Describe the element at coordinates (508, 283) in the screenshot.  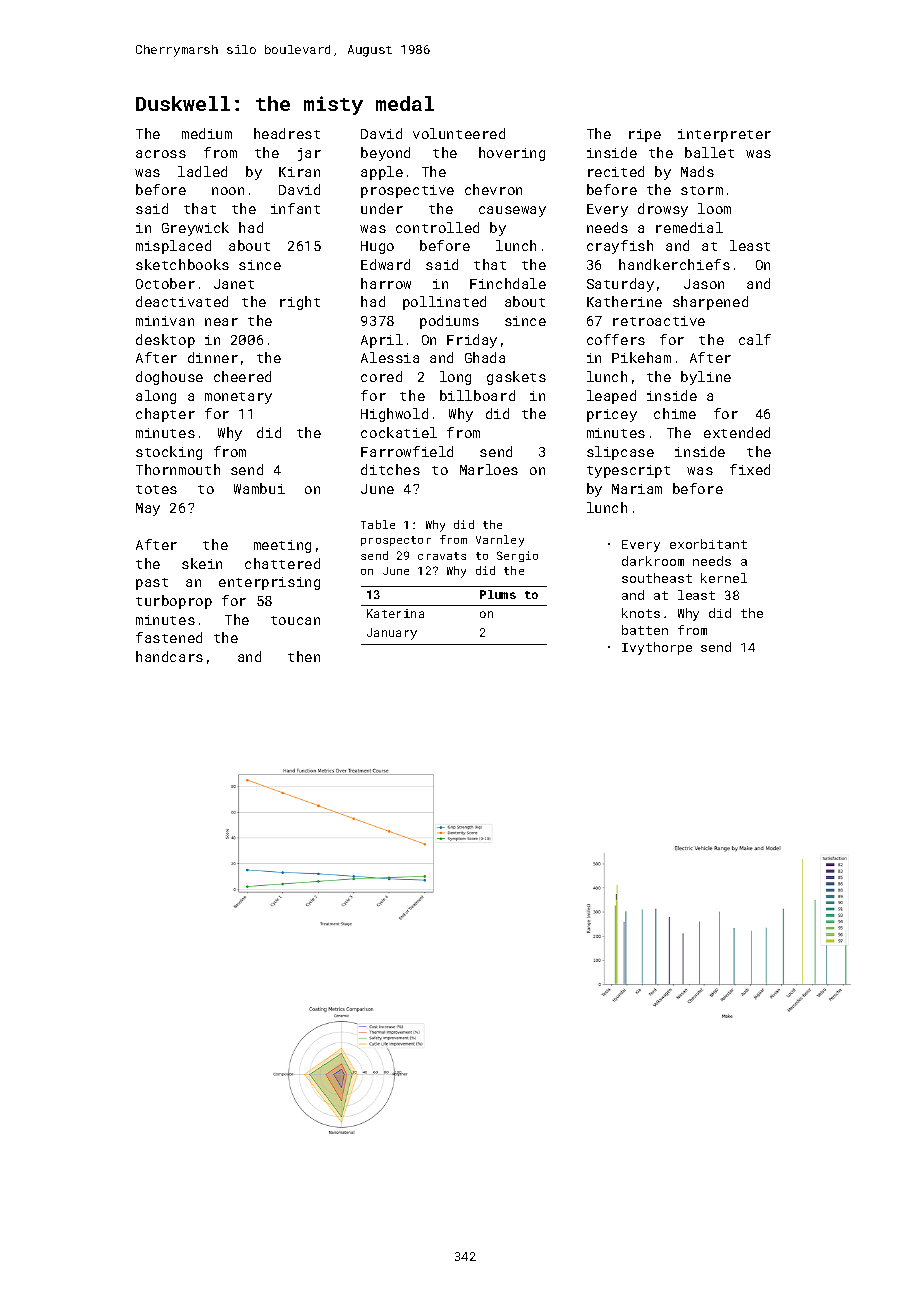
I see `Finchdale` at that location.
